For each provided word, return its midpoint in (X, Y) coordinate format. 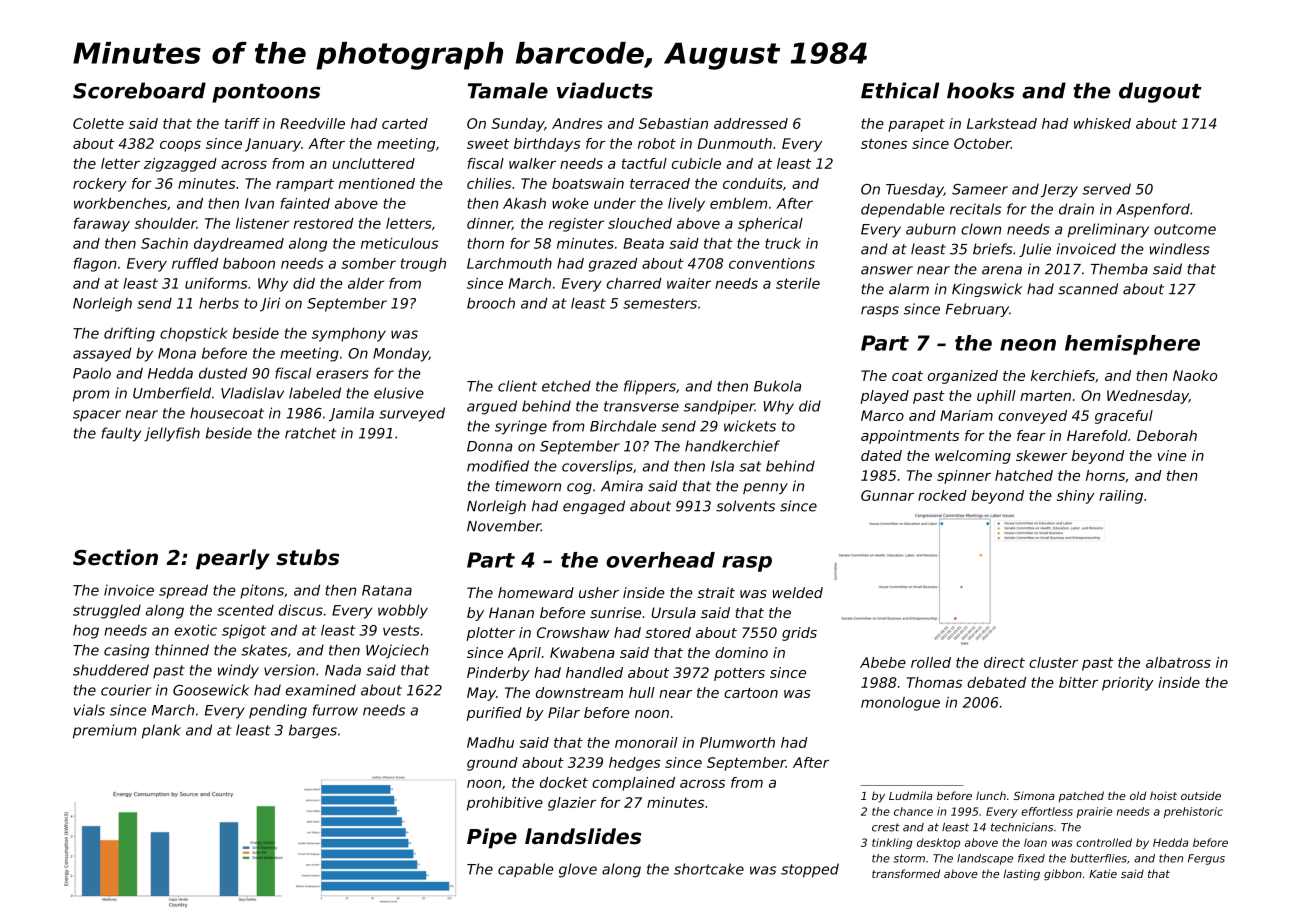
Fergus (1206, 859)
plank (161, 731)
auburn (931, 229)
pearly (233, 559)
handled (594, 672)
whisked (1102, 123)
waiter (689, 283)
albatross (1178, 662)
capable (526, 870)
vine (1172, 455)
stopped (810, 870)
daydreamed (239, 245)
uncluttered (373, 163)
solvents (745, 506)
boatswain (588, 183)
